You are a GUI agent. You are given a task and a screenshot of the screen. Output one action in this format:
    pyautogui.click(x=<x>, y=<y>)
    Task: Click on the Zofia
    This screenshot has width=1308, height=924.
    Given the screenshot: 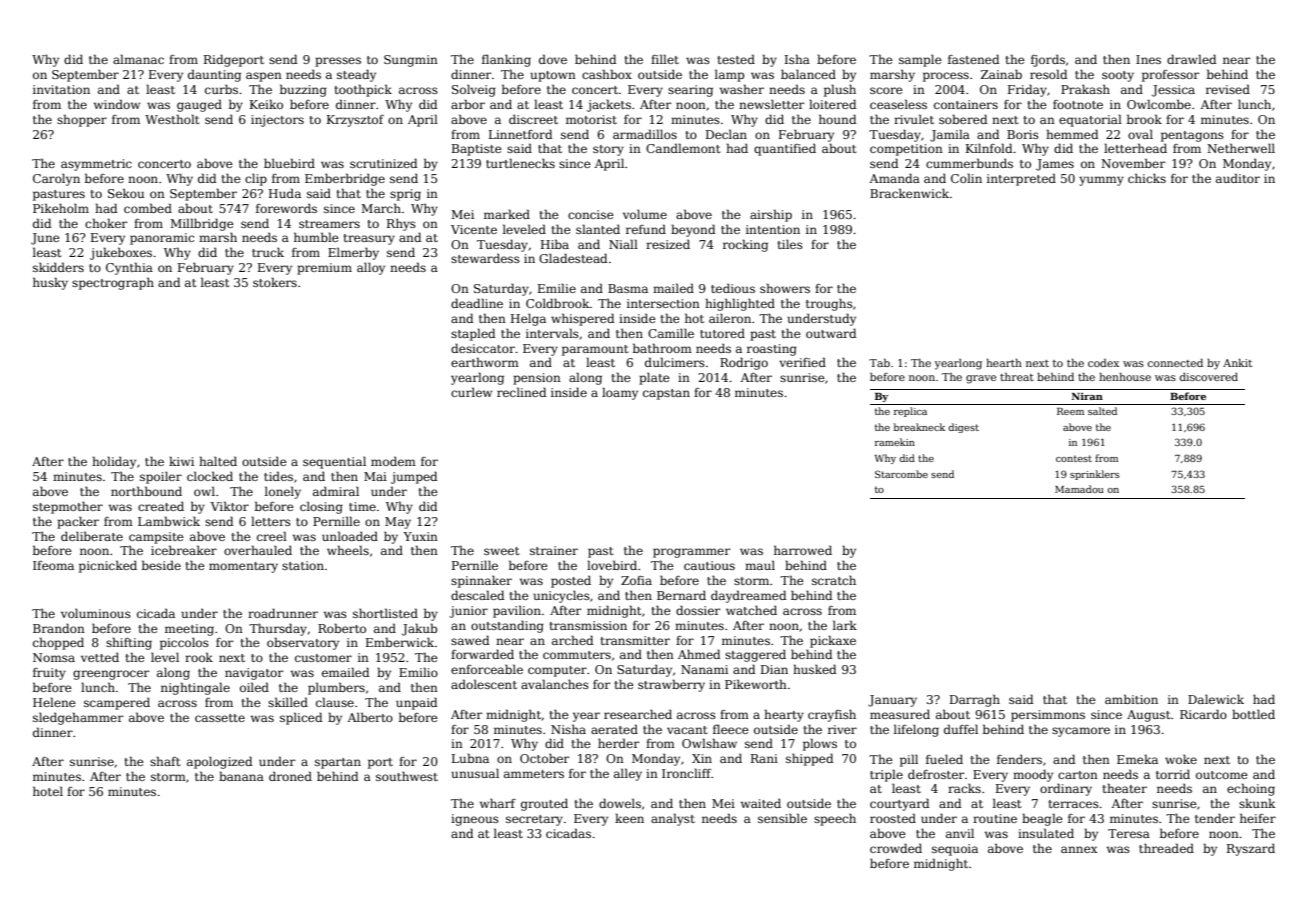 What is the action you would take?
    pyautogui.click(x=636, y=580)
